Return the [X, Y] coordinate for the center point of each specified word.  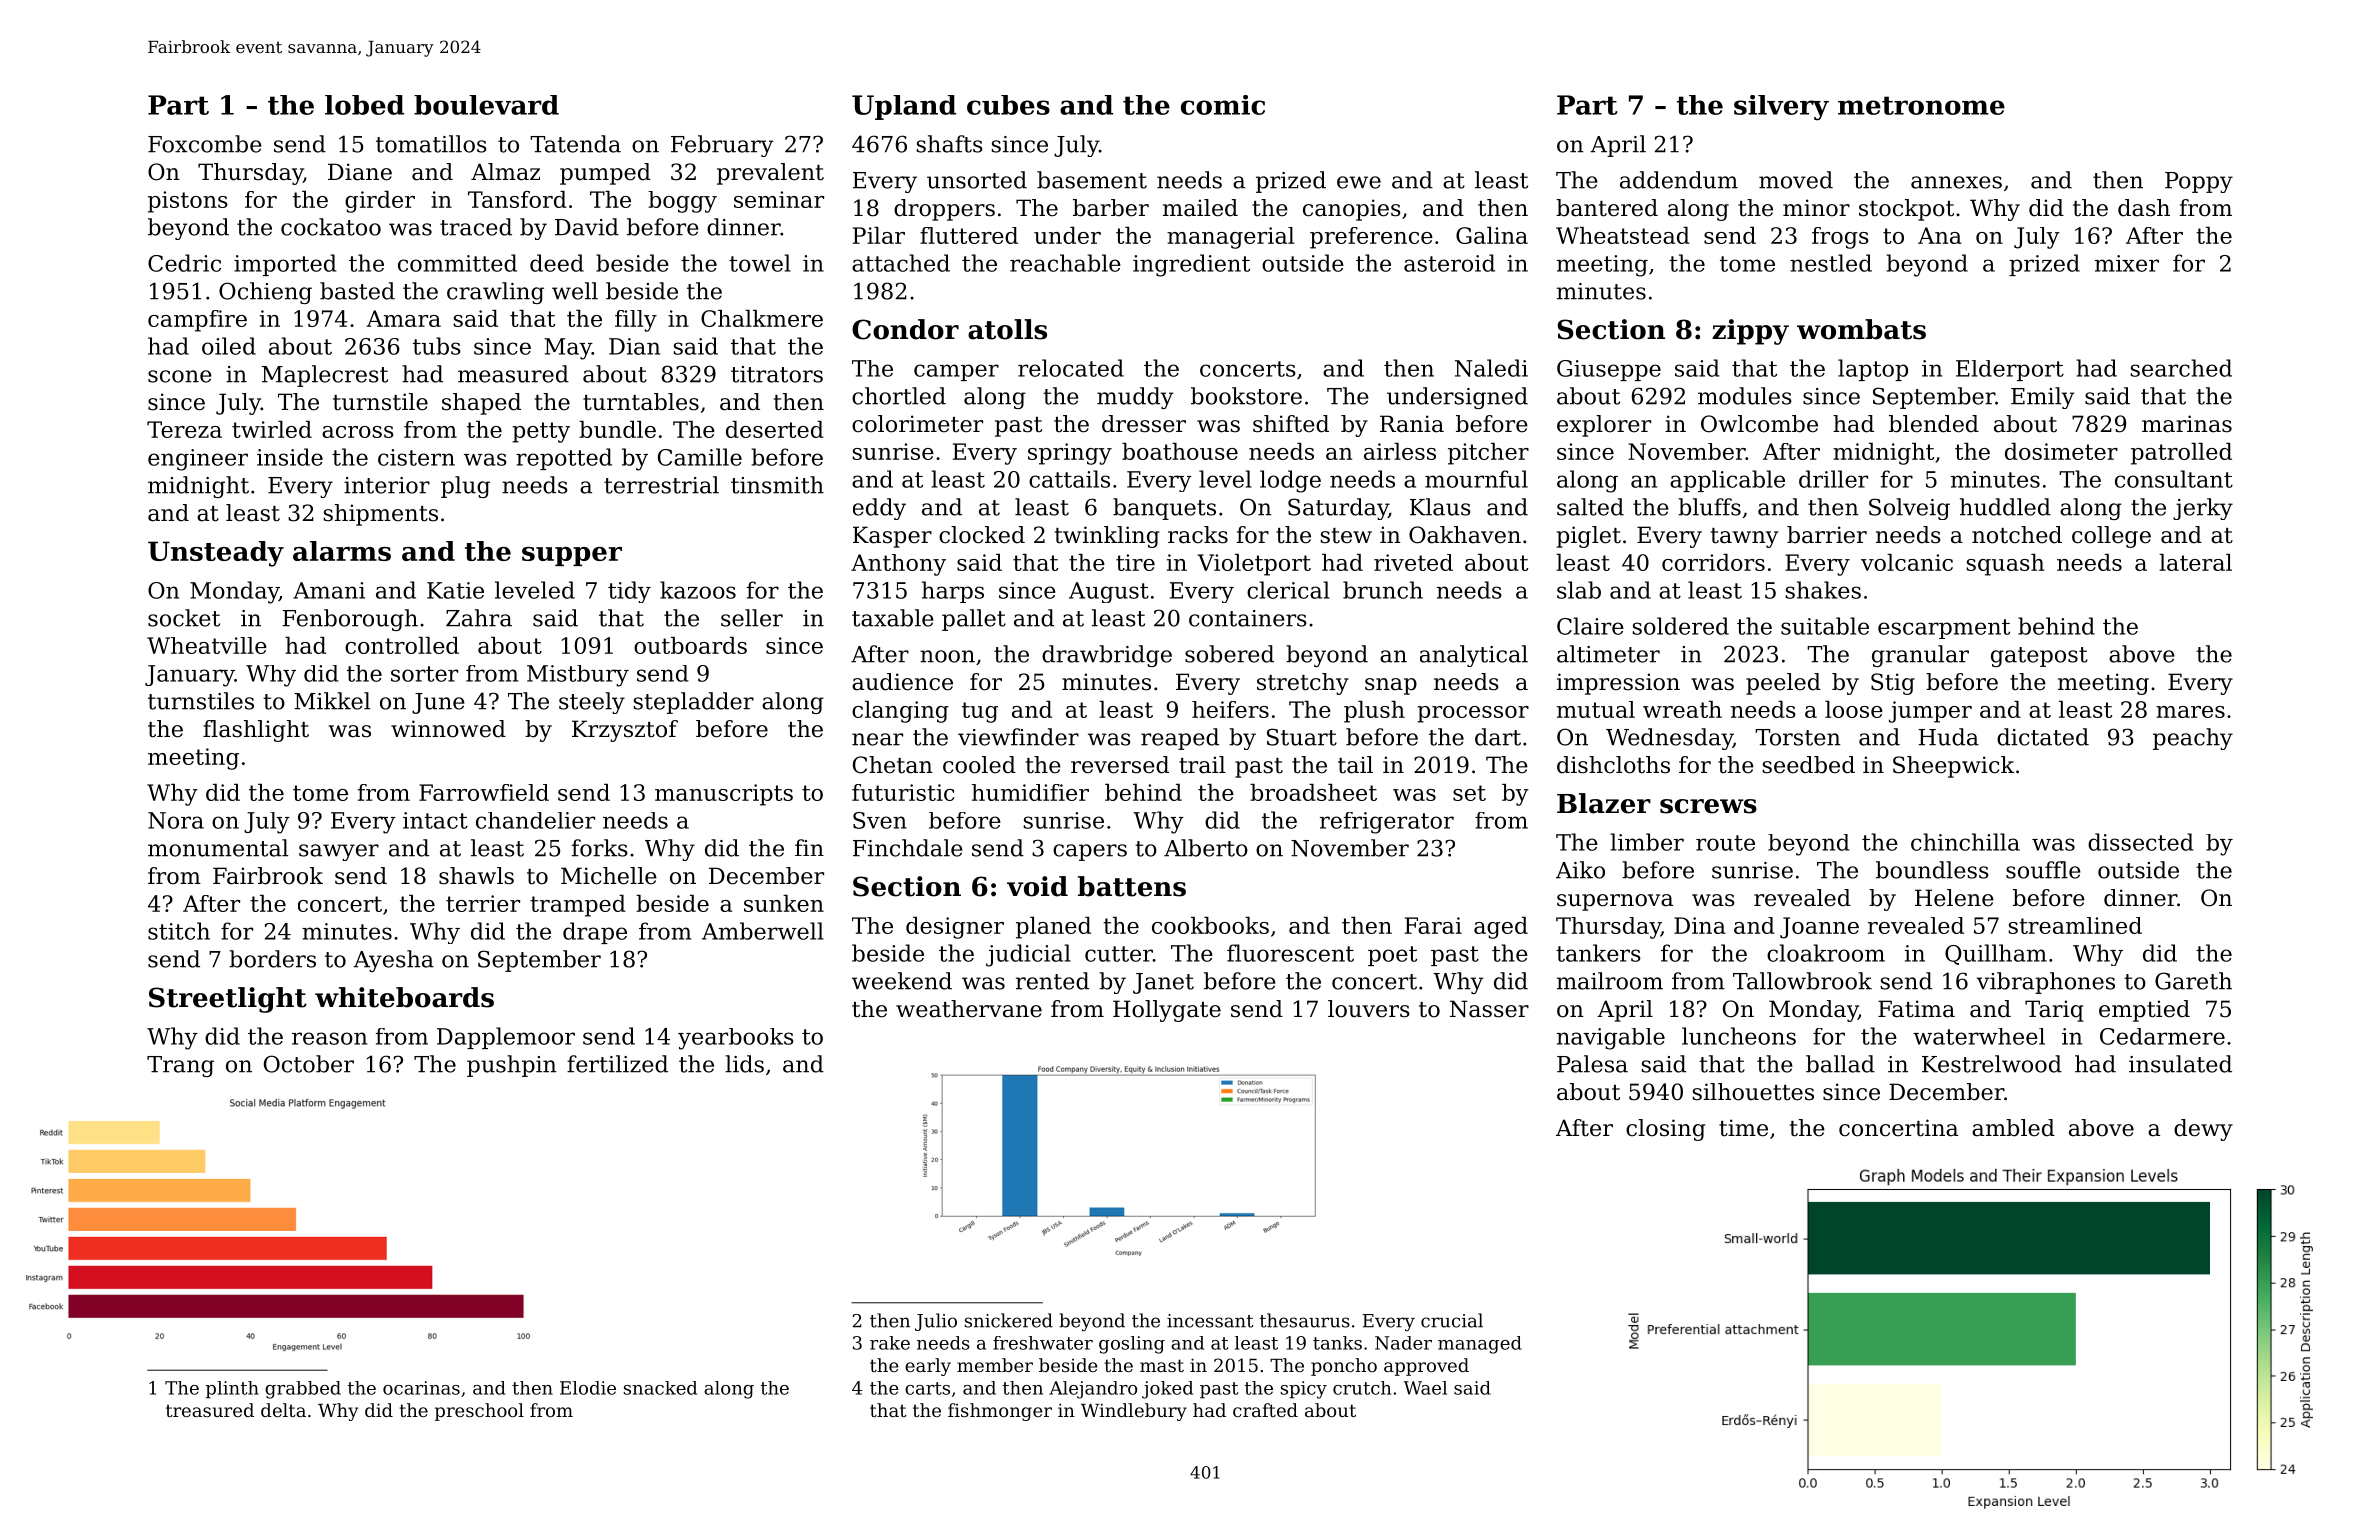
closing [1665, 1130]
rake [890, 1343]
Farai [1433, 925]
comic [1223, 105]
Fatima [1916, 1009]
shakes [1823, 590]
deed [557, 263]
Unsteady [216, 554]
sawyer [339, 852]
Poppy [2199, 182]
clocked [982, 535]
